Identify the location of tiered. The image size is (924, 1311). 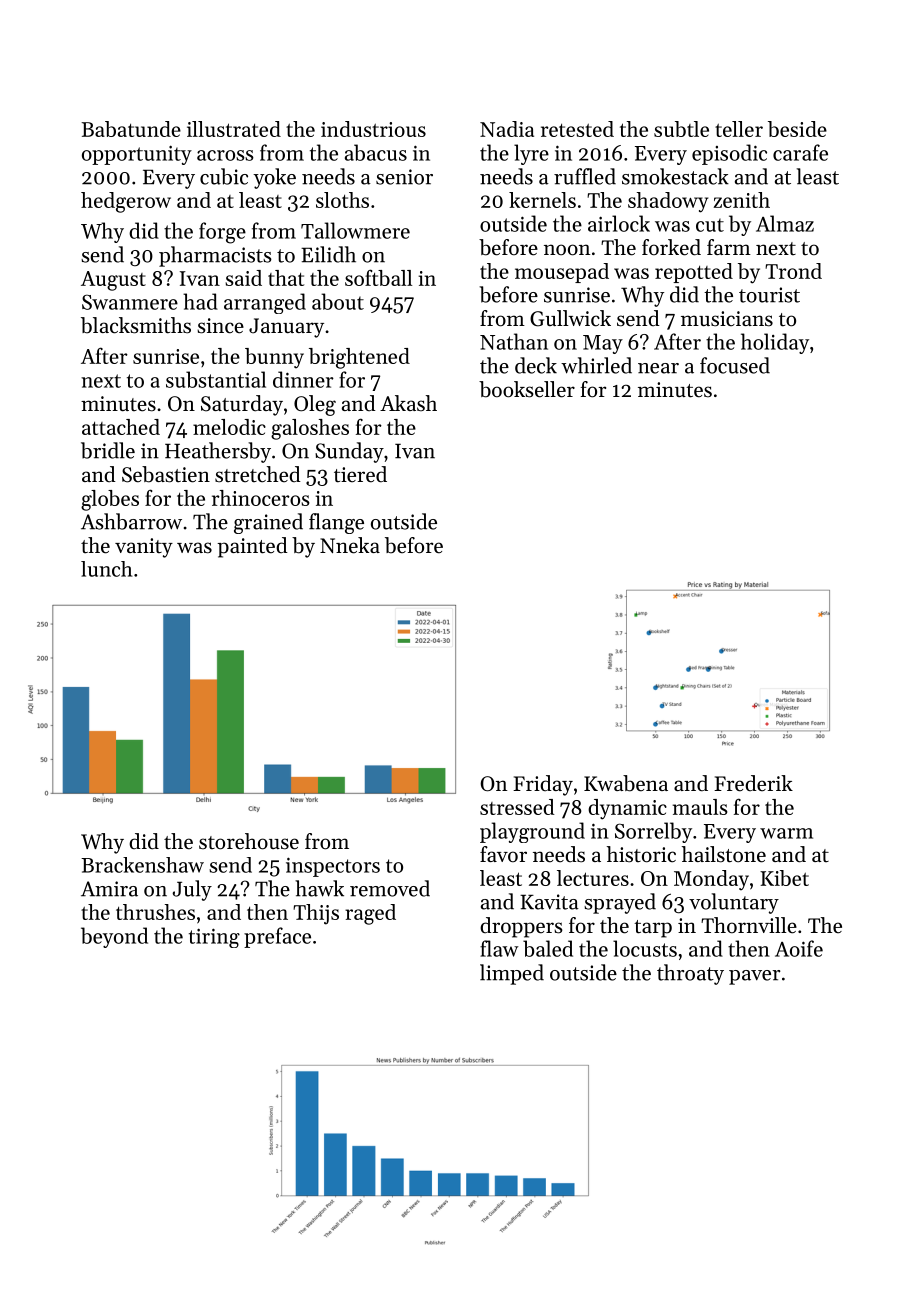
(360, 474).
